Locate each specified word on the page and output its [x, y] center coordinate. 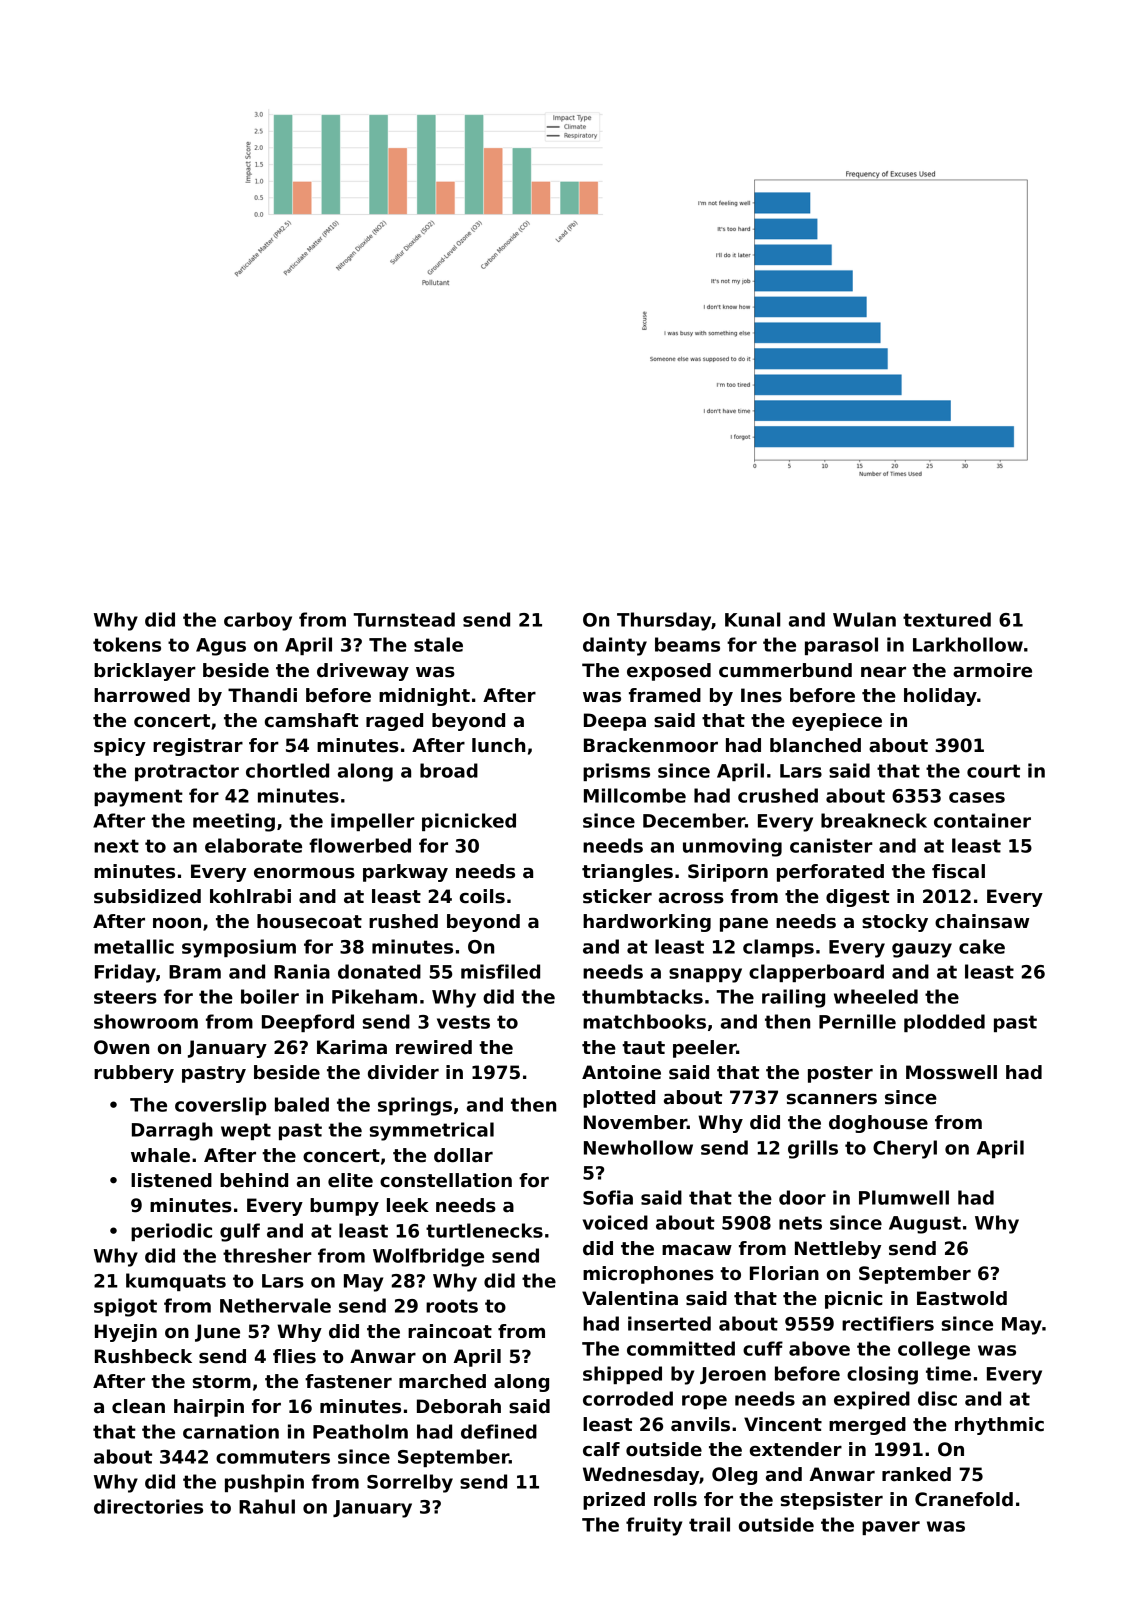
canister [831, 845]
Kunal [752, 619]
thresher [267, 1255]
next [116, 846]
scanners [832, 1099]
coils [482, 896]
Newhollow [638, 1147]
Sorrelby [410, 1483]
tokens [127, 644]
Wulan [864, 619]
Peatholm [360, 1431]
